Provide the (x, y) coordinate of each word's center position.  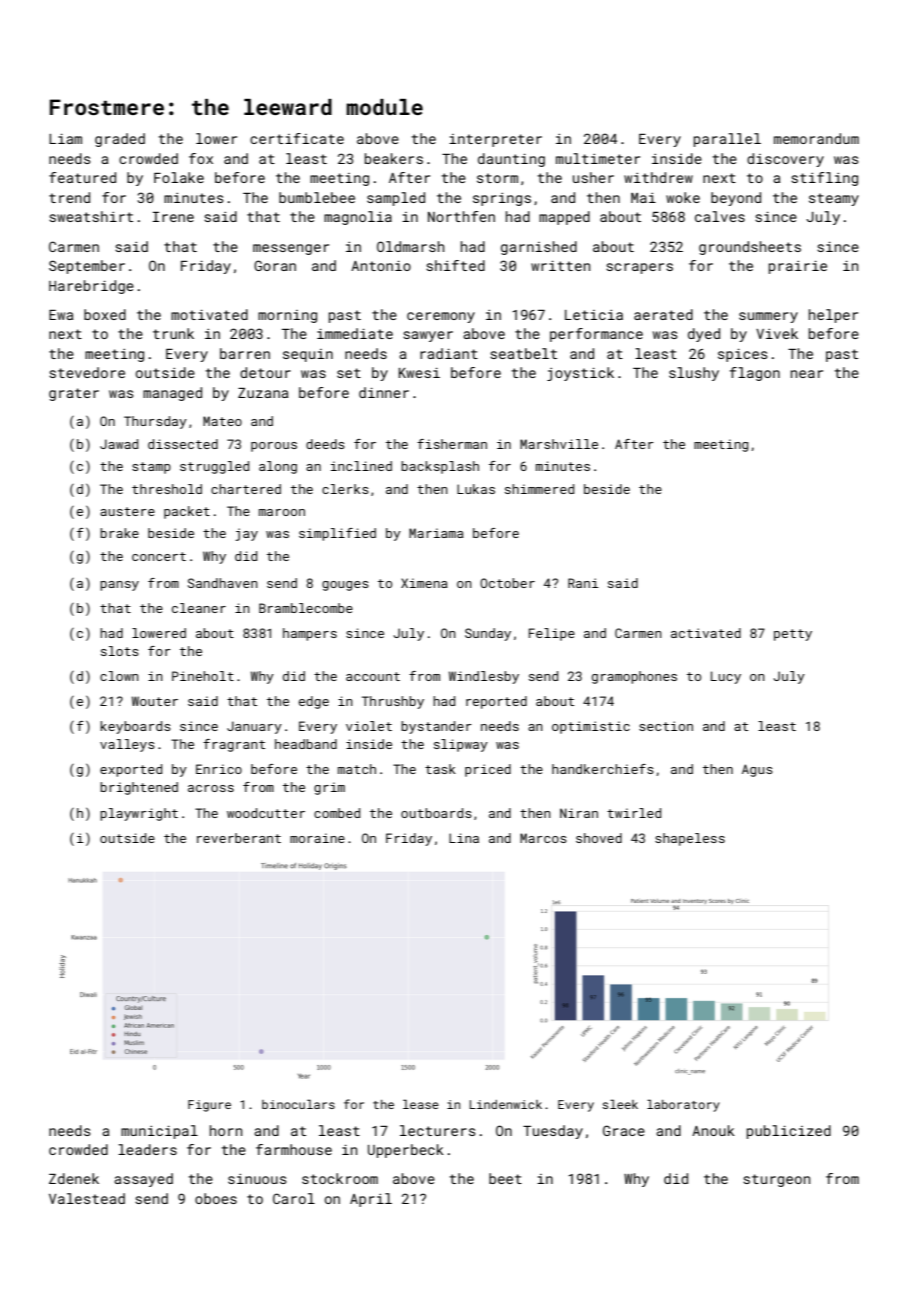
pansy (119, 586)
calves (720, 216)
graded (120, 140)
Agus (757, 770)
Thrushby (393, 702)
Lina (464, 838)
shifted (455, 265)
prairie (798, 267)
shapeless (690, 839)
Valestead (87, 1198)
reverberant (239, 838)
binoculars (298, 1104)
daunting (511, 160)
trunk (173, 333)
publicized (789, 1132)
